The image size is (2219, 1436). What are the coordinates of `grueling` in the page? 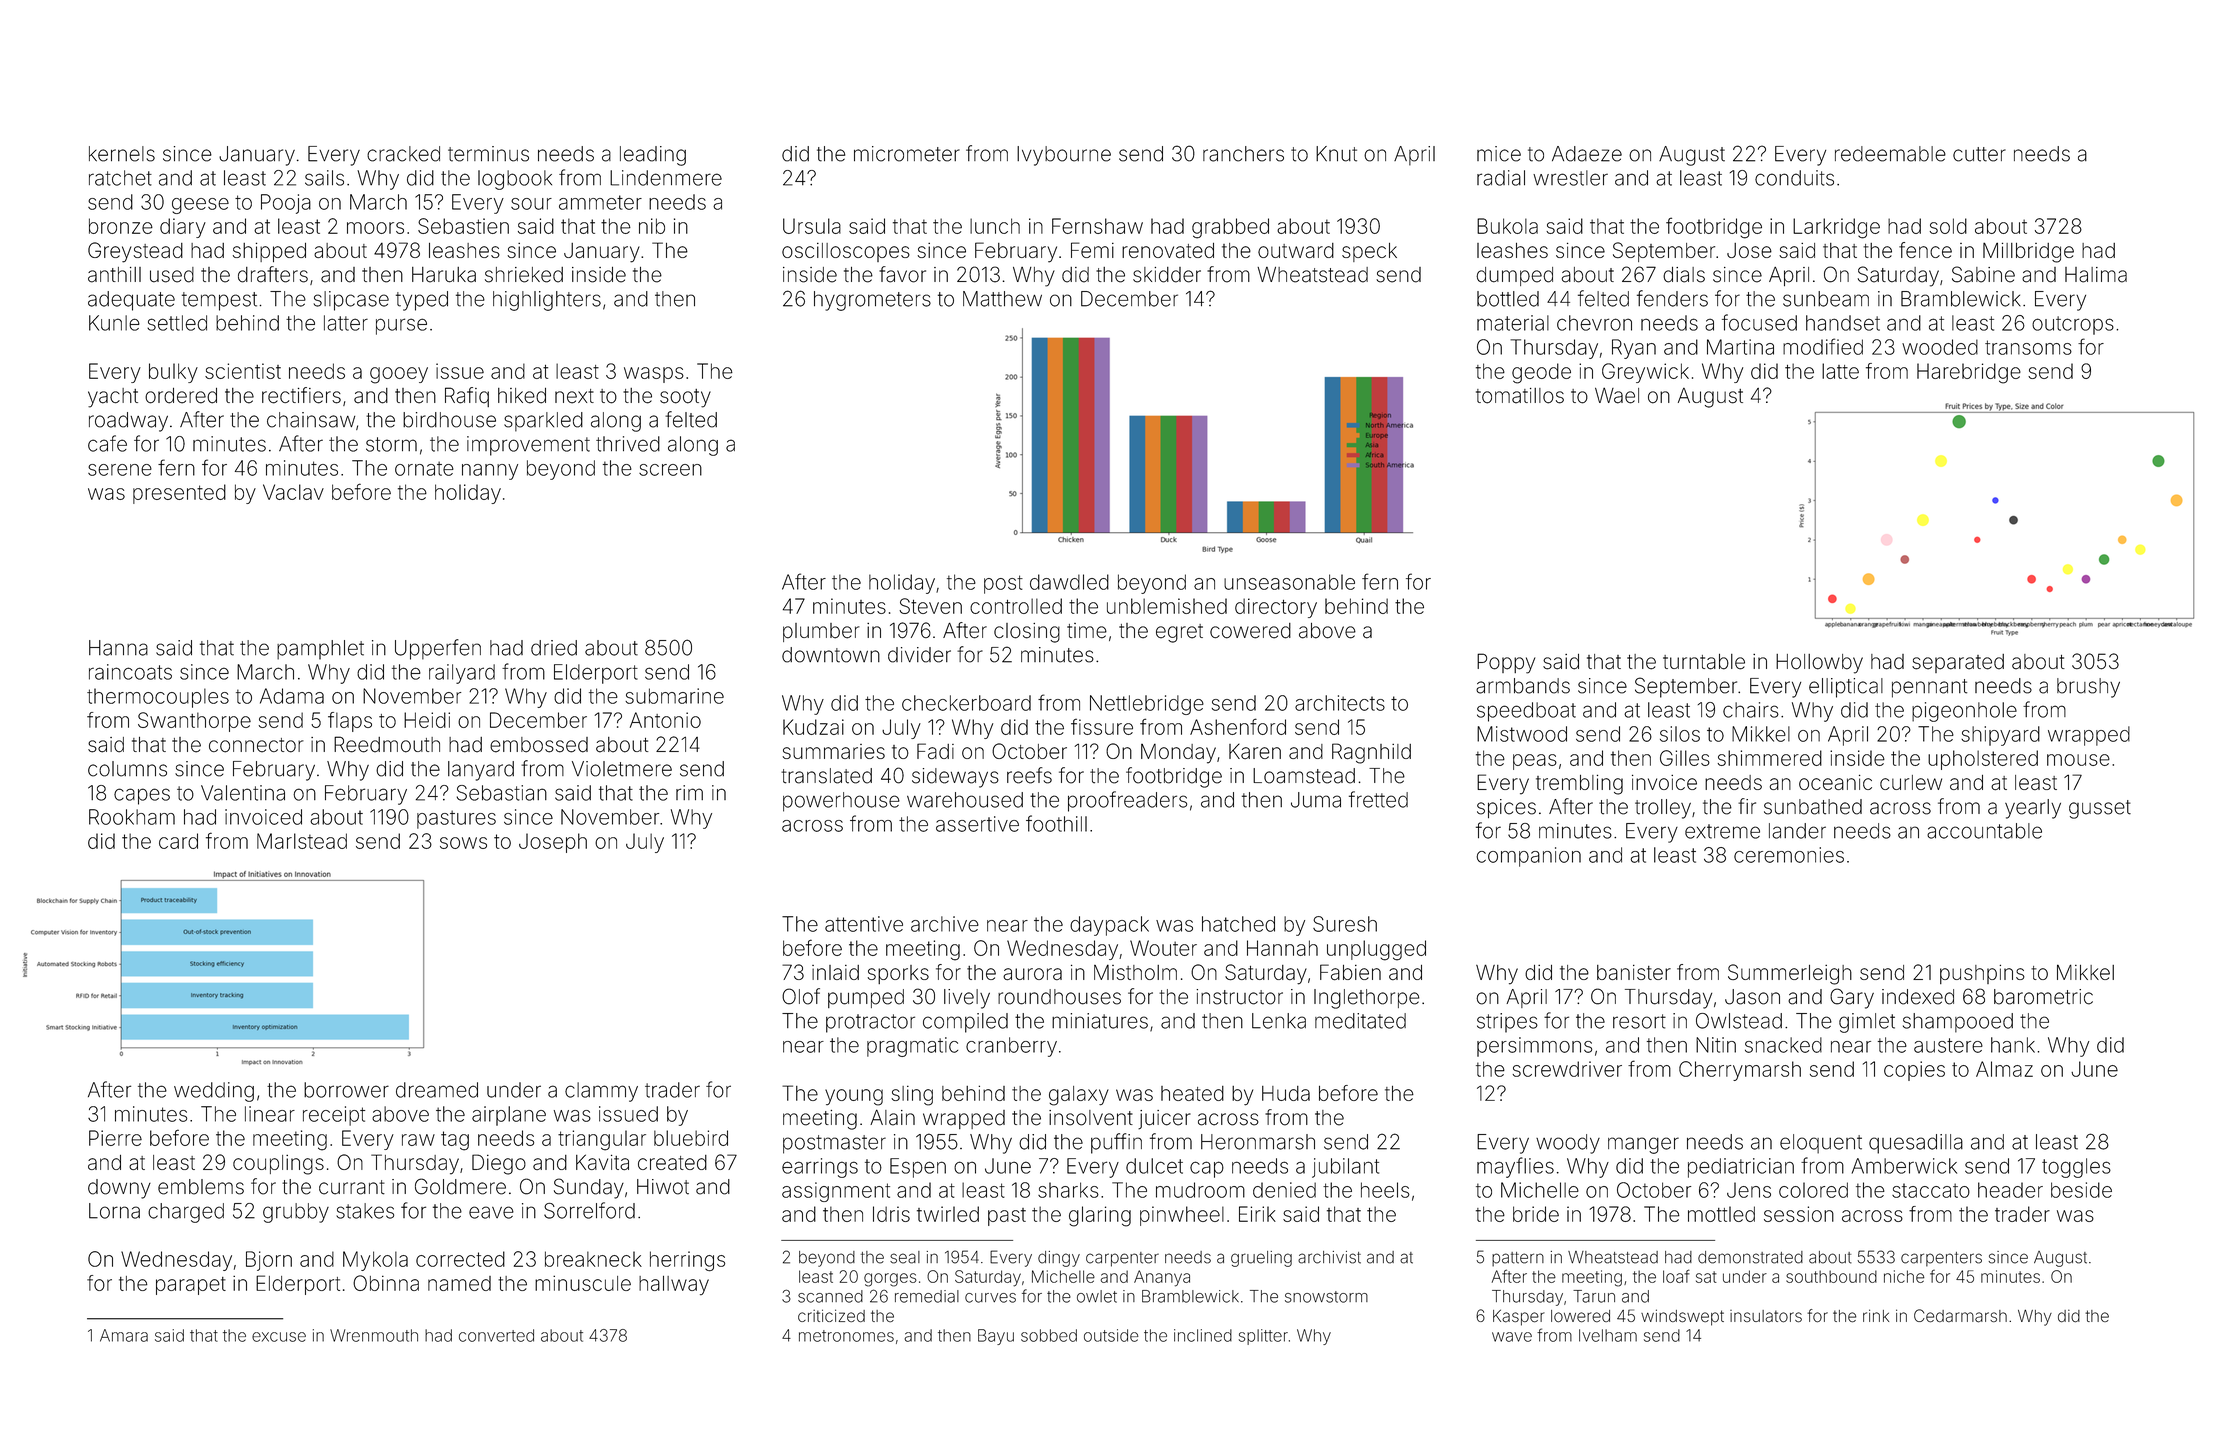 It's located at (1261, 1259).
